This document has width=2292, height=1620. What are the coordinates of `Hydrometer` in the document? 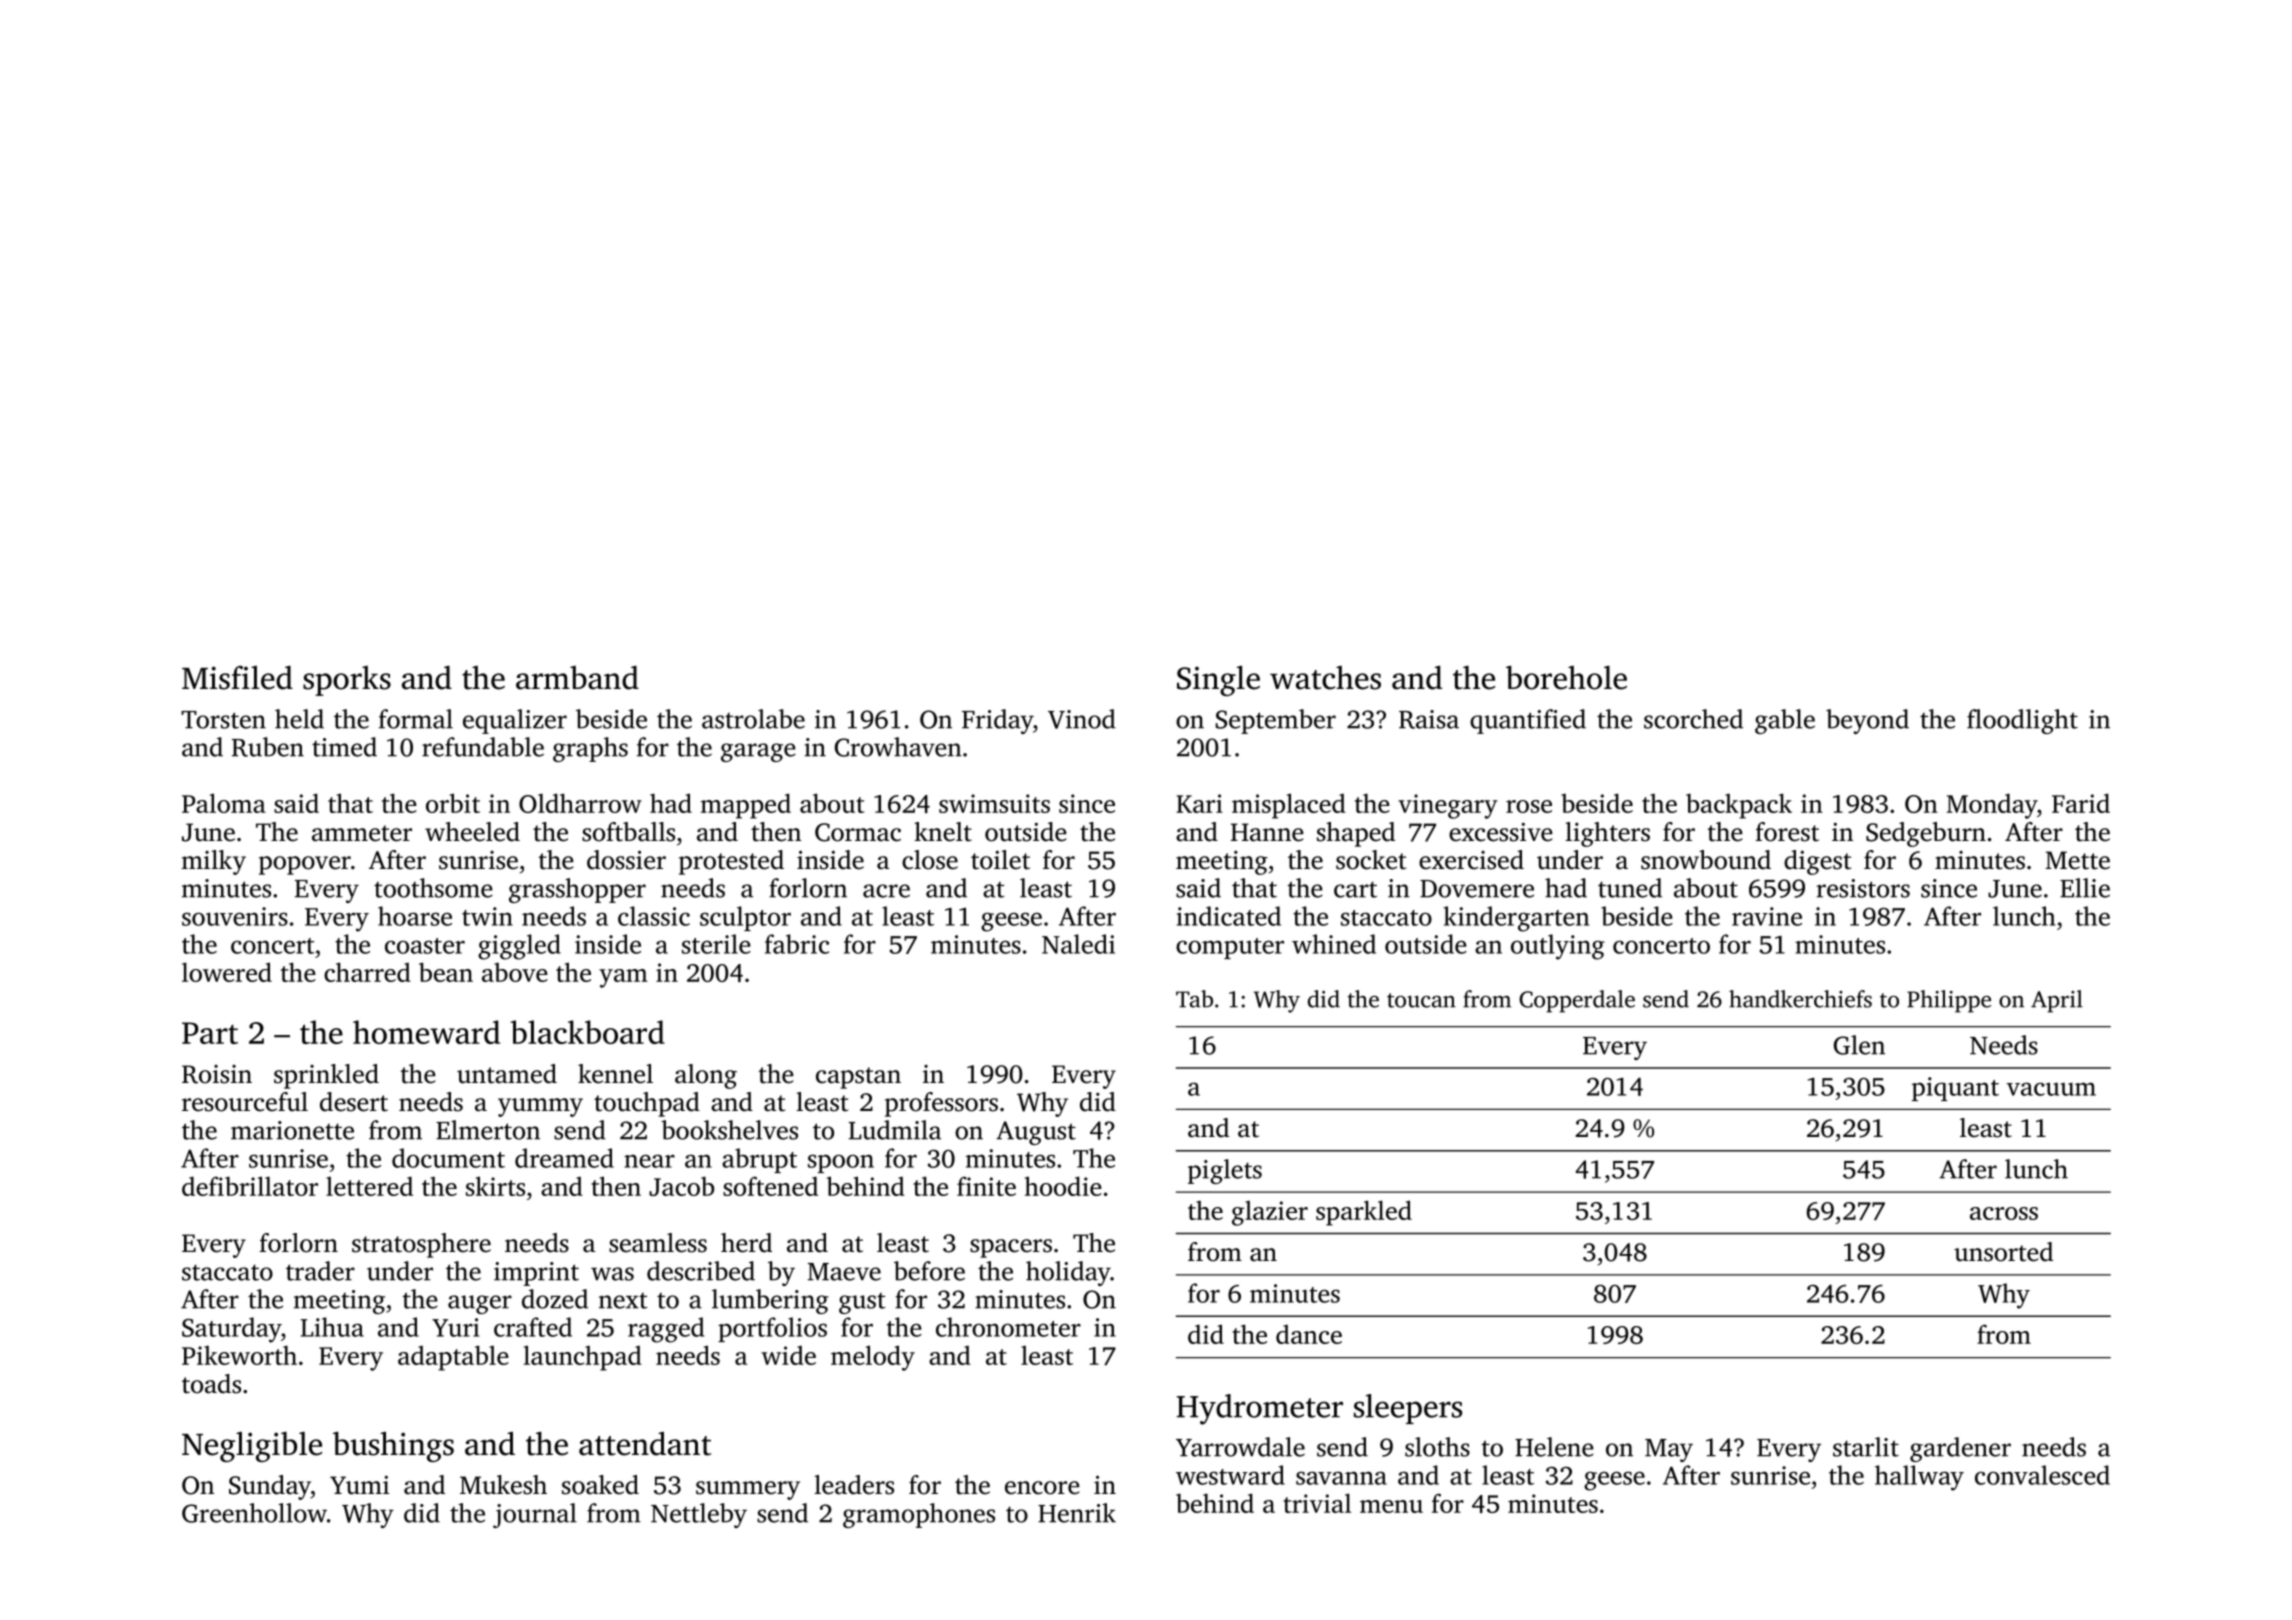 It's located at (1260, 1409).
